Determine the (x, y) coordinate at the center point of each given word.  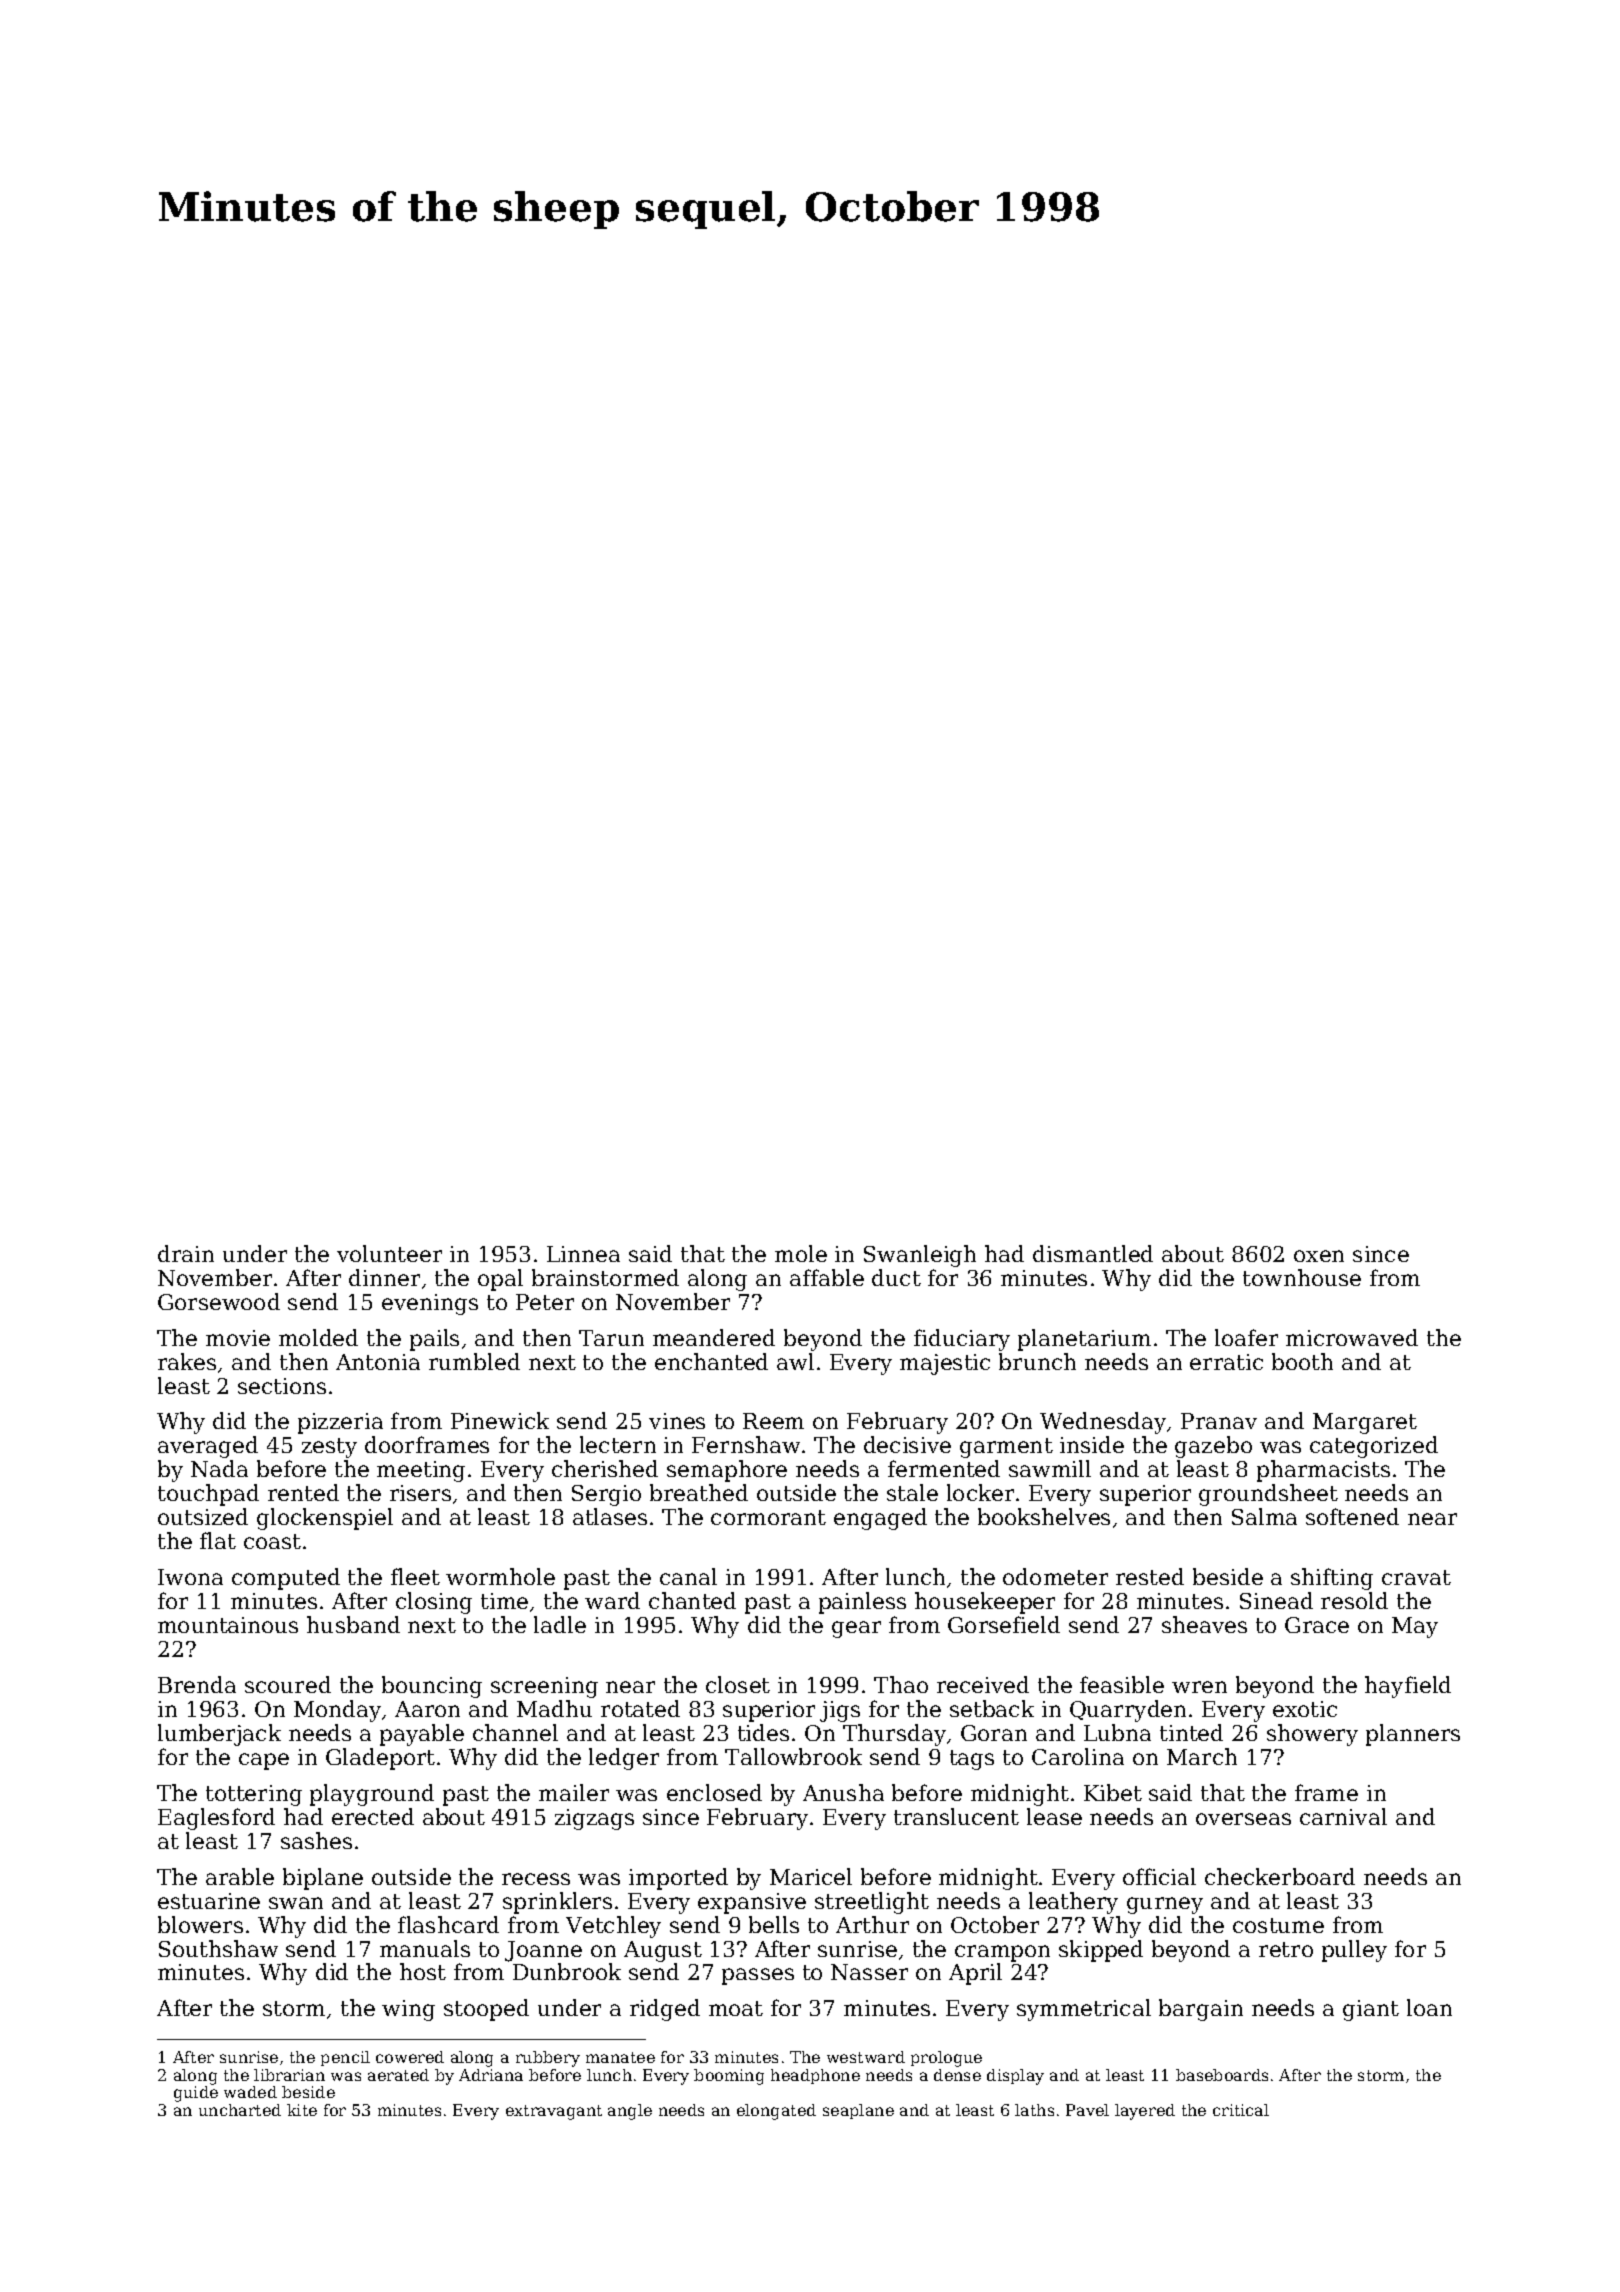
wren (1199, 1687)
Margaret (1365, 1423)
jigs (840, 1711)
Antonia (378, 1362)
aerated (398, 2075)
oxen (1319, 1256)
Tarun (611, 1338)
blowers (200, 1924)
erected (373, 1816)
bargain (1201, 2010)
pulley (1354, 1951)
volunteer (389, 1253)
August (663, 1951)
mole (801, 1253)
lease (1054, 1816)
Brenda (197, 1684)
